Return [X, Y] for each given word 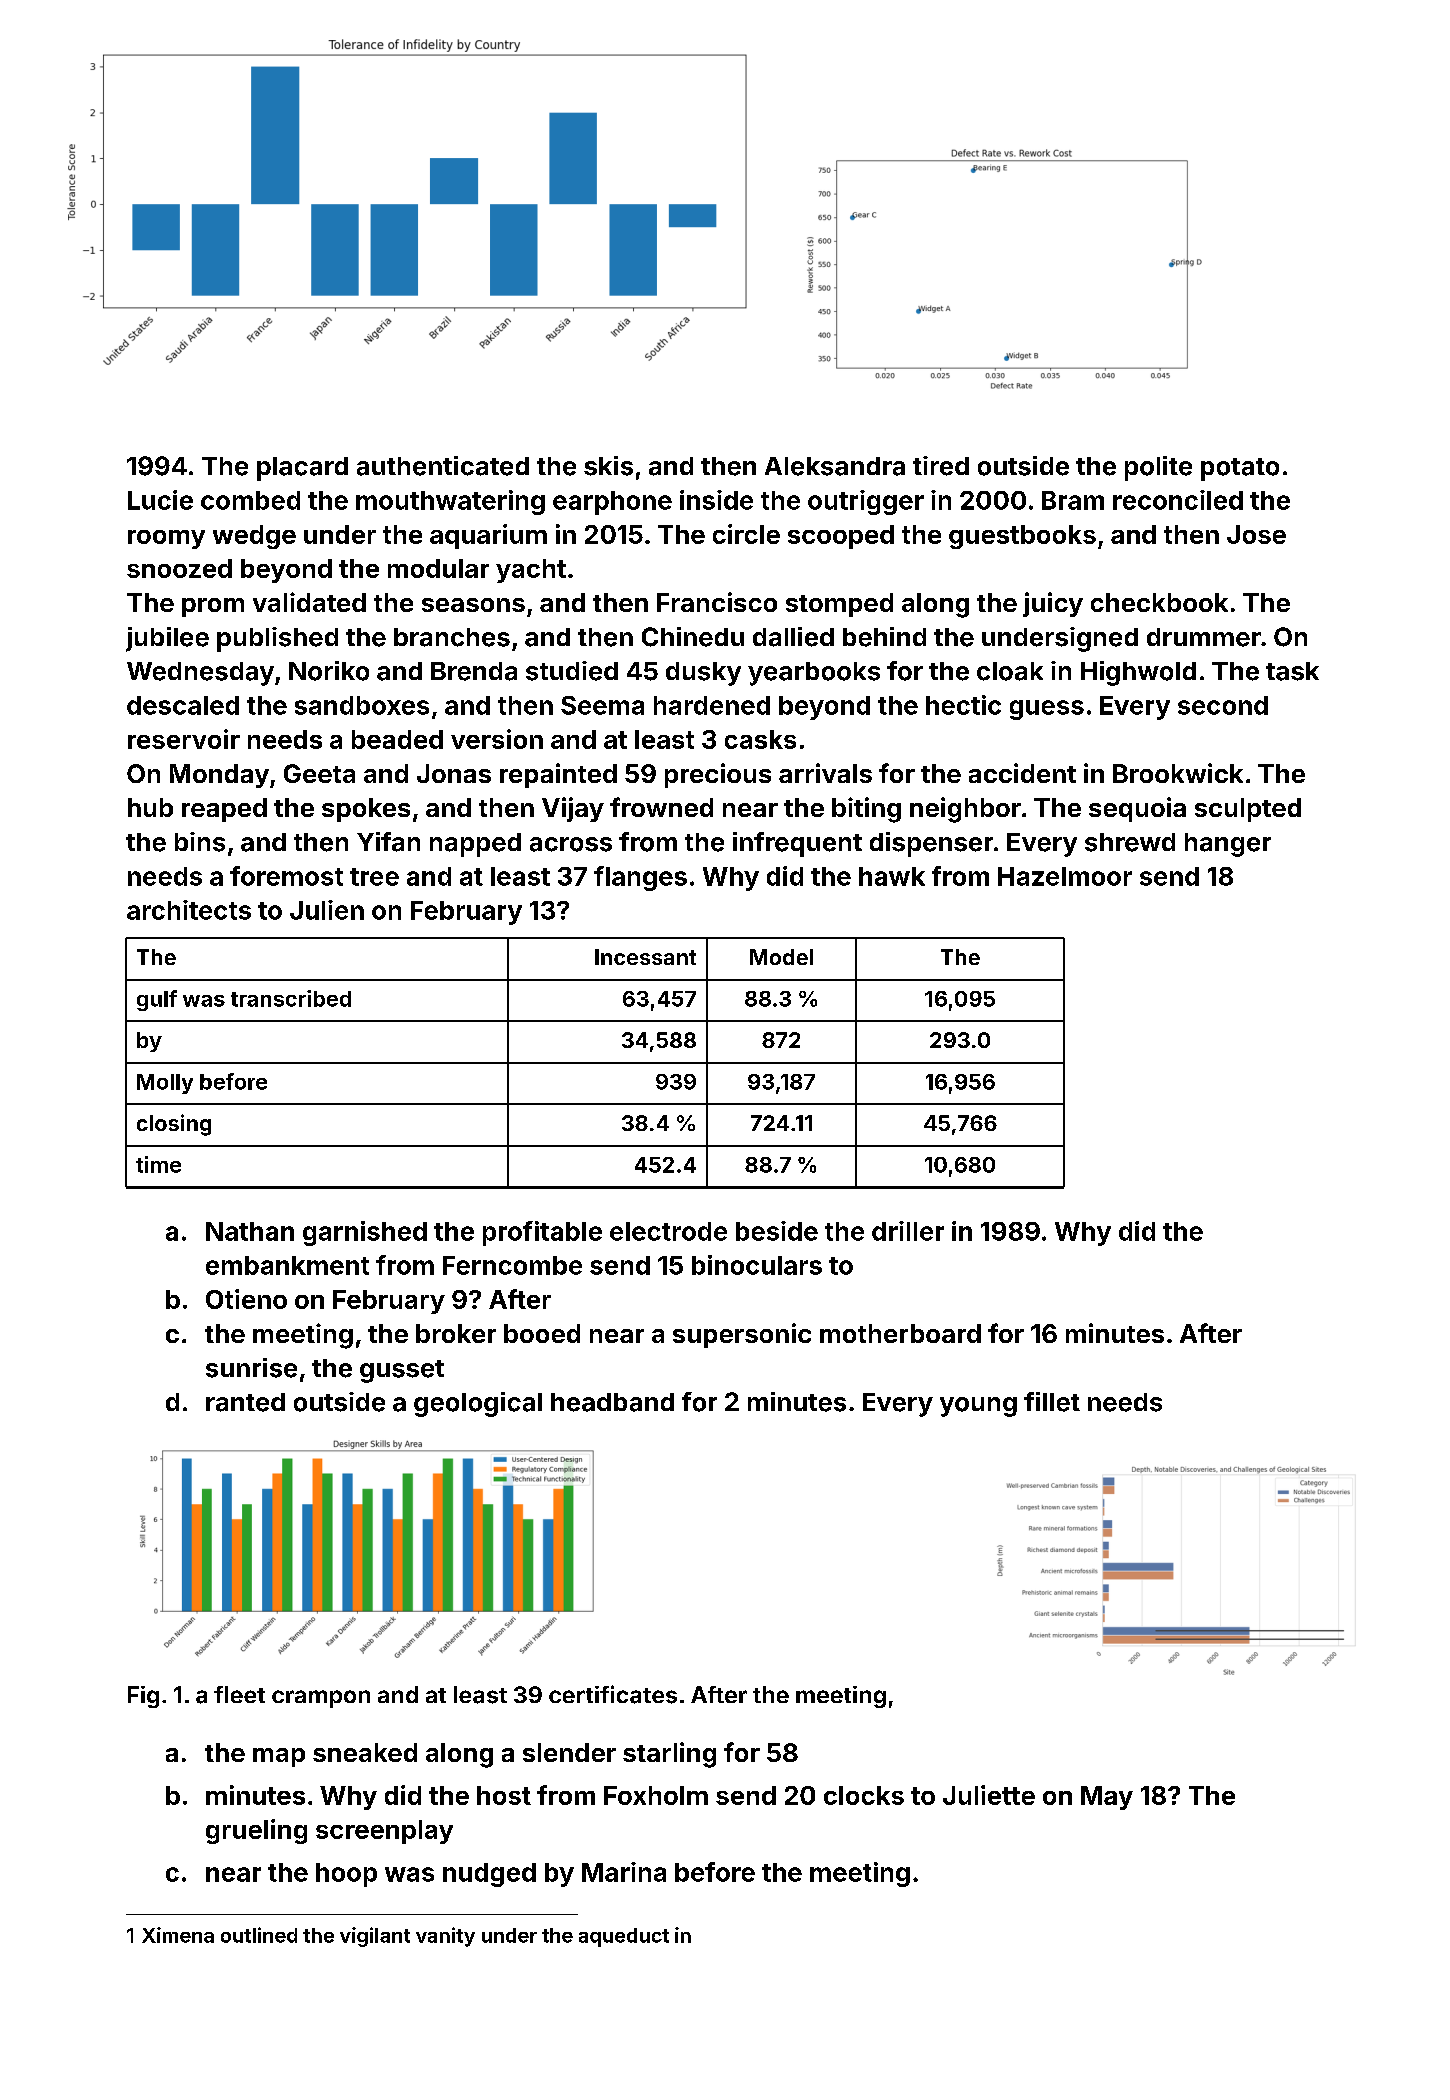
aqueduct [624, 1937]
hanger [1228, 845]
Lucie [160, 500]
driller [908, 1231]
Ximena [178, 1935]
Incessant [645, 957]
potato [1240, 469]
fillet [1052, 1402]
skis [608, 466]
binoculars [757, 1265]
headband [612, 1402]
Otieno [246, 1299]
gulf [157, 1000]
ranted [245, 1402]
